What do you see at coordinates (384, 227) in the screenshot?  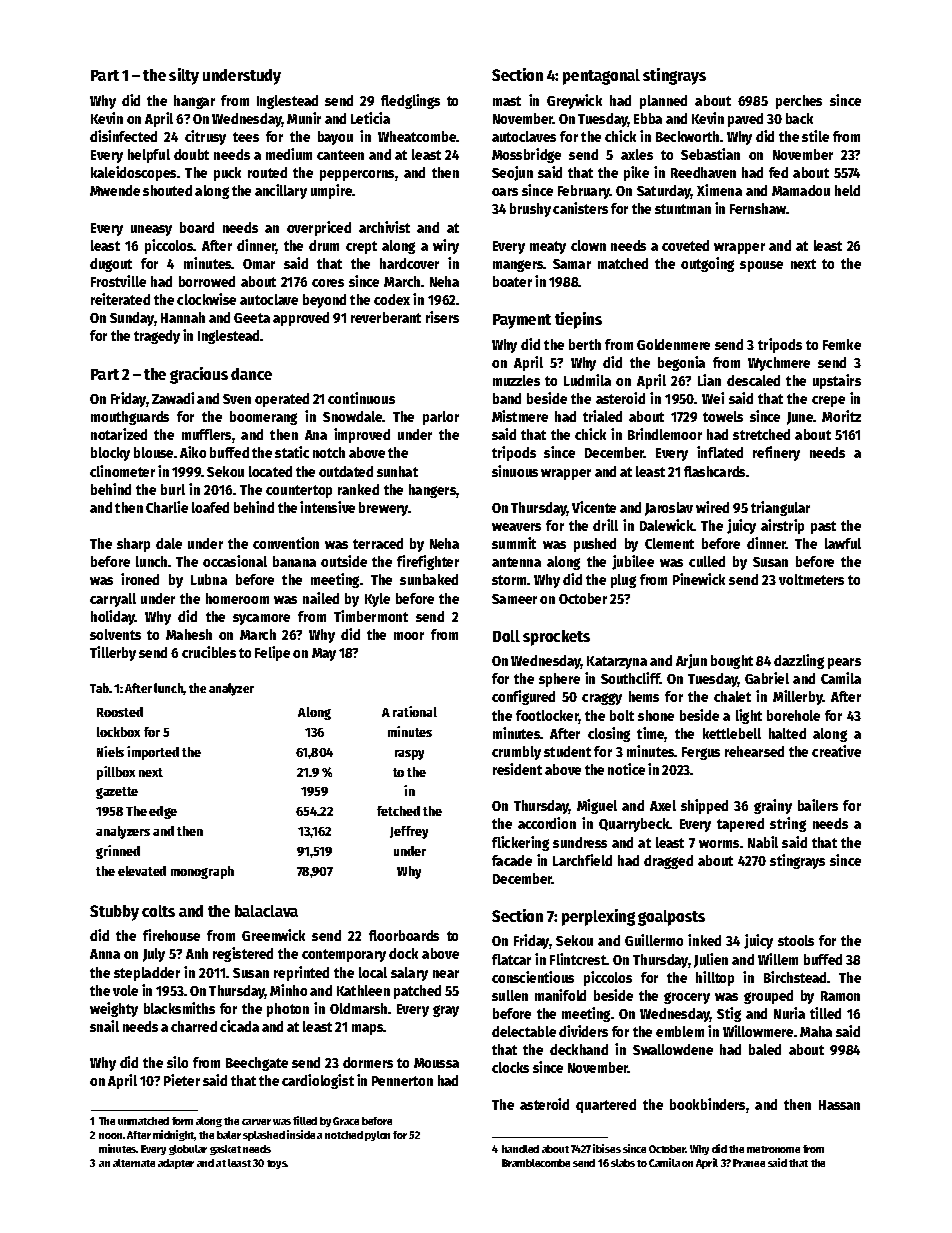 I see `archivist` at bounding box center [384, 227].
